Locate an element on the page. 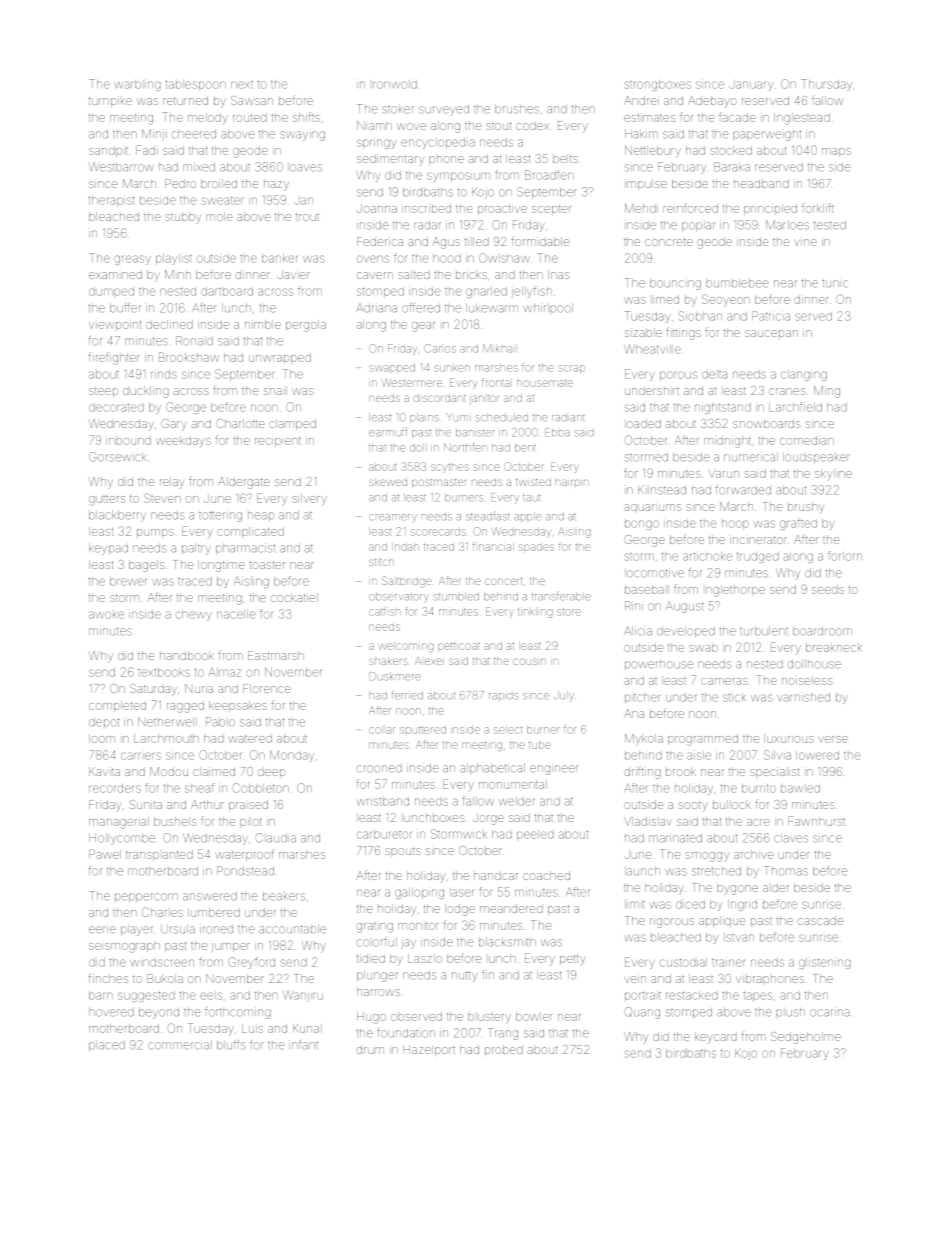 The image size is (952, 1233). Cobbleton is located at coordinates (260, 788).
